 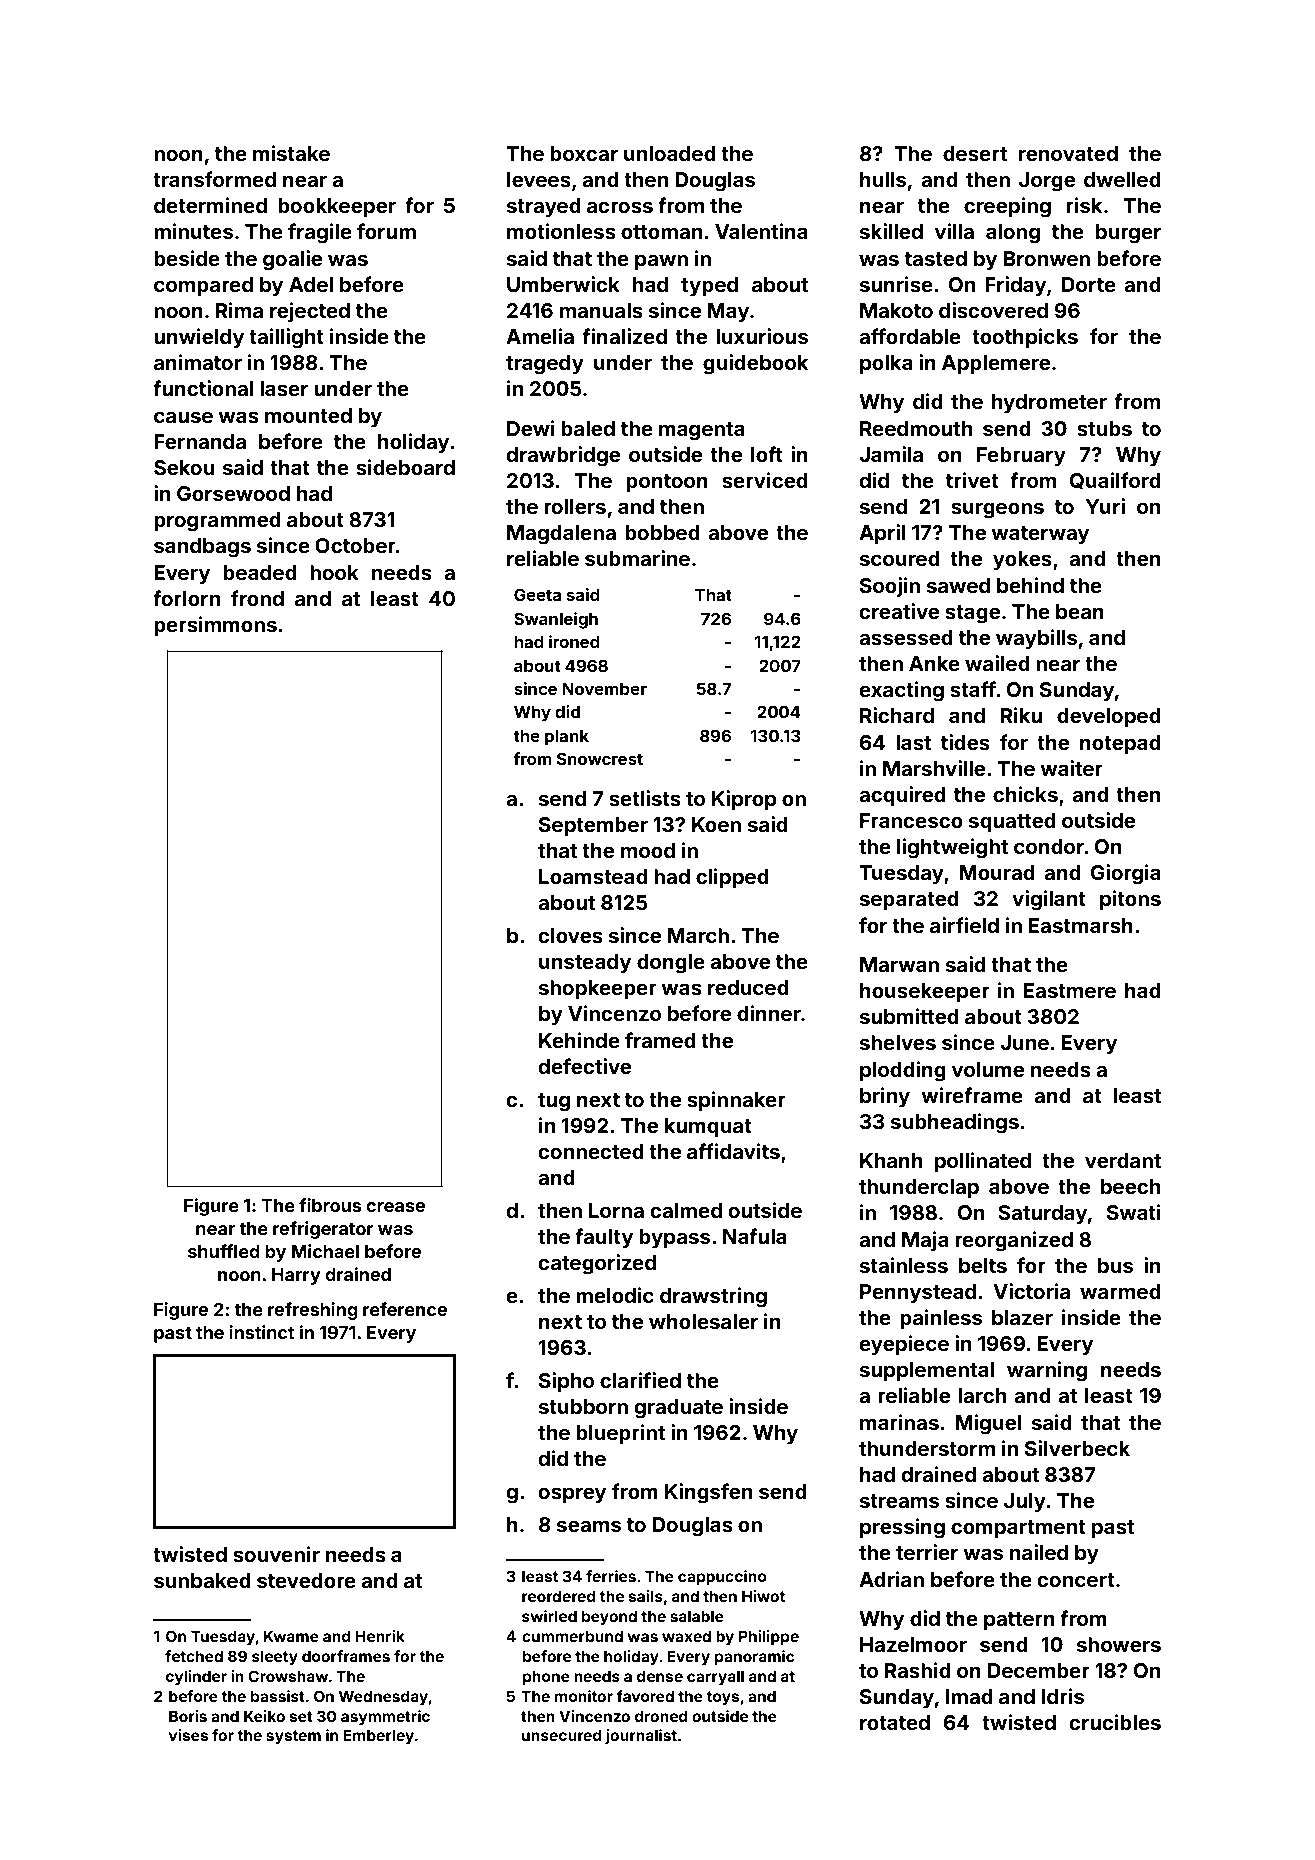 What do you see at coordinates (883, 179) in the page?
I see `hulls` at bounding box center [883, 179].
